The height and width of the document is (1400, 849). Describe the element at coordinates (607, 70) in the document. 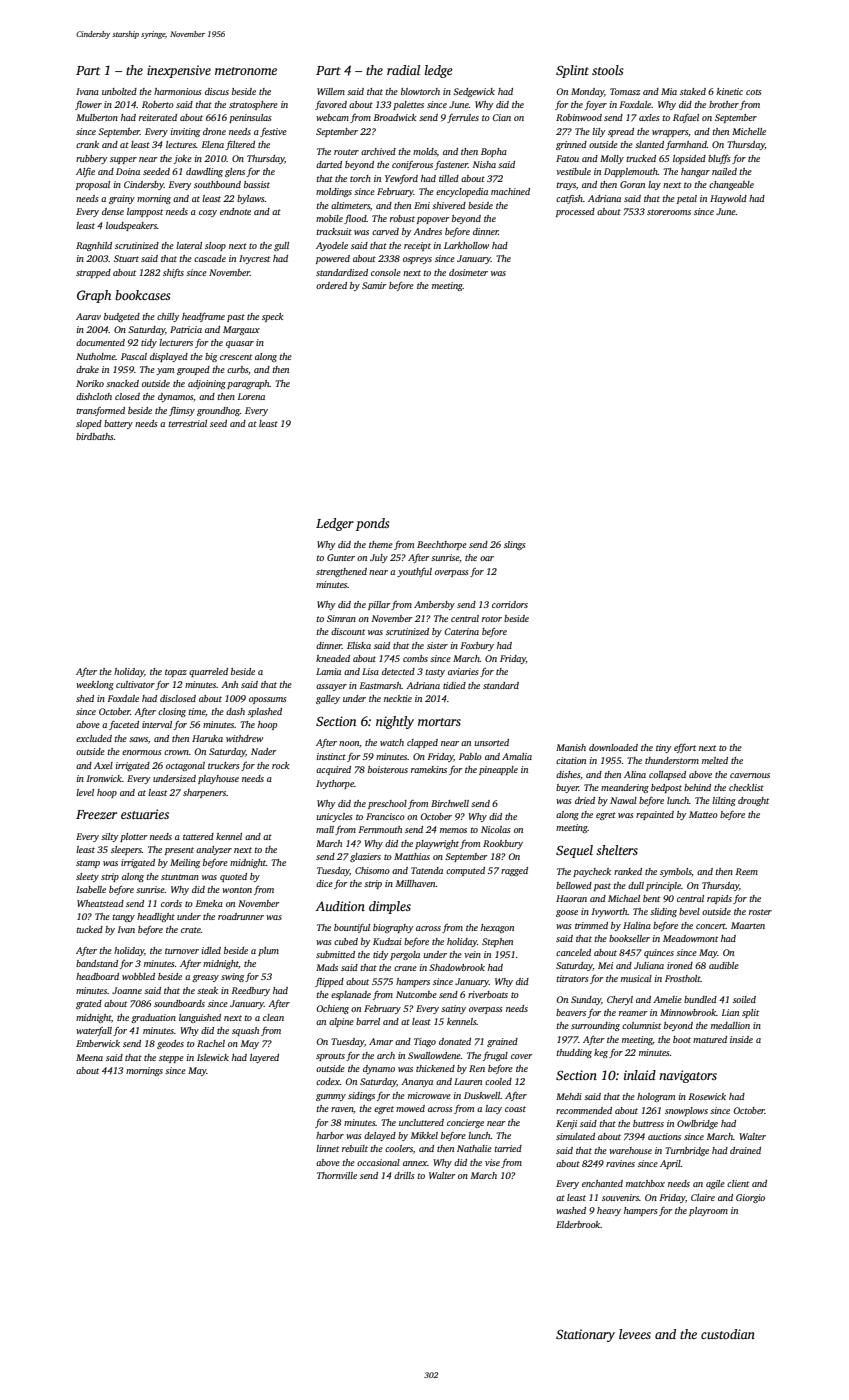

I see `stools` at that location.
